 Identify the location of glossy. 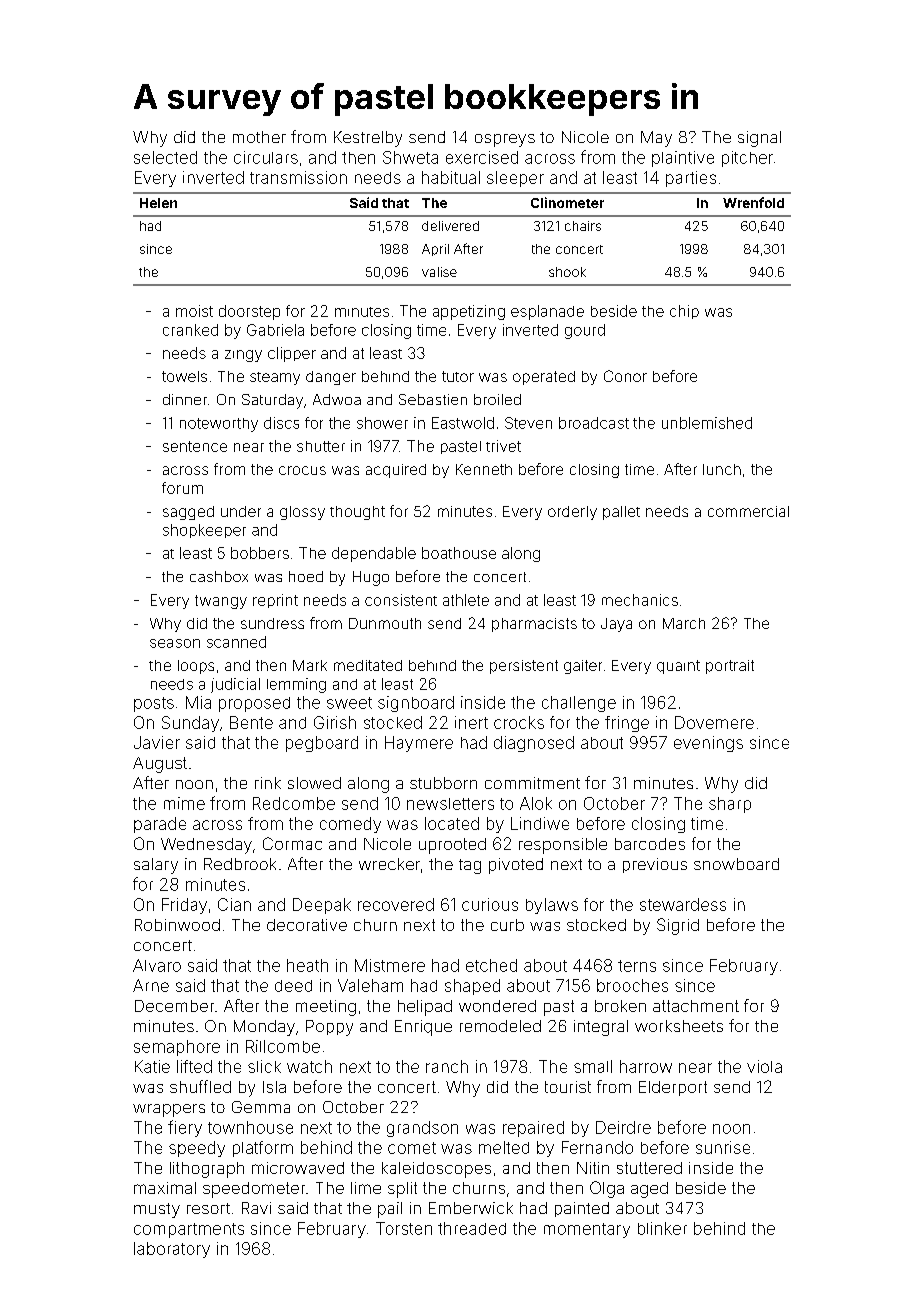
(302, 513).
